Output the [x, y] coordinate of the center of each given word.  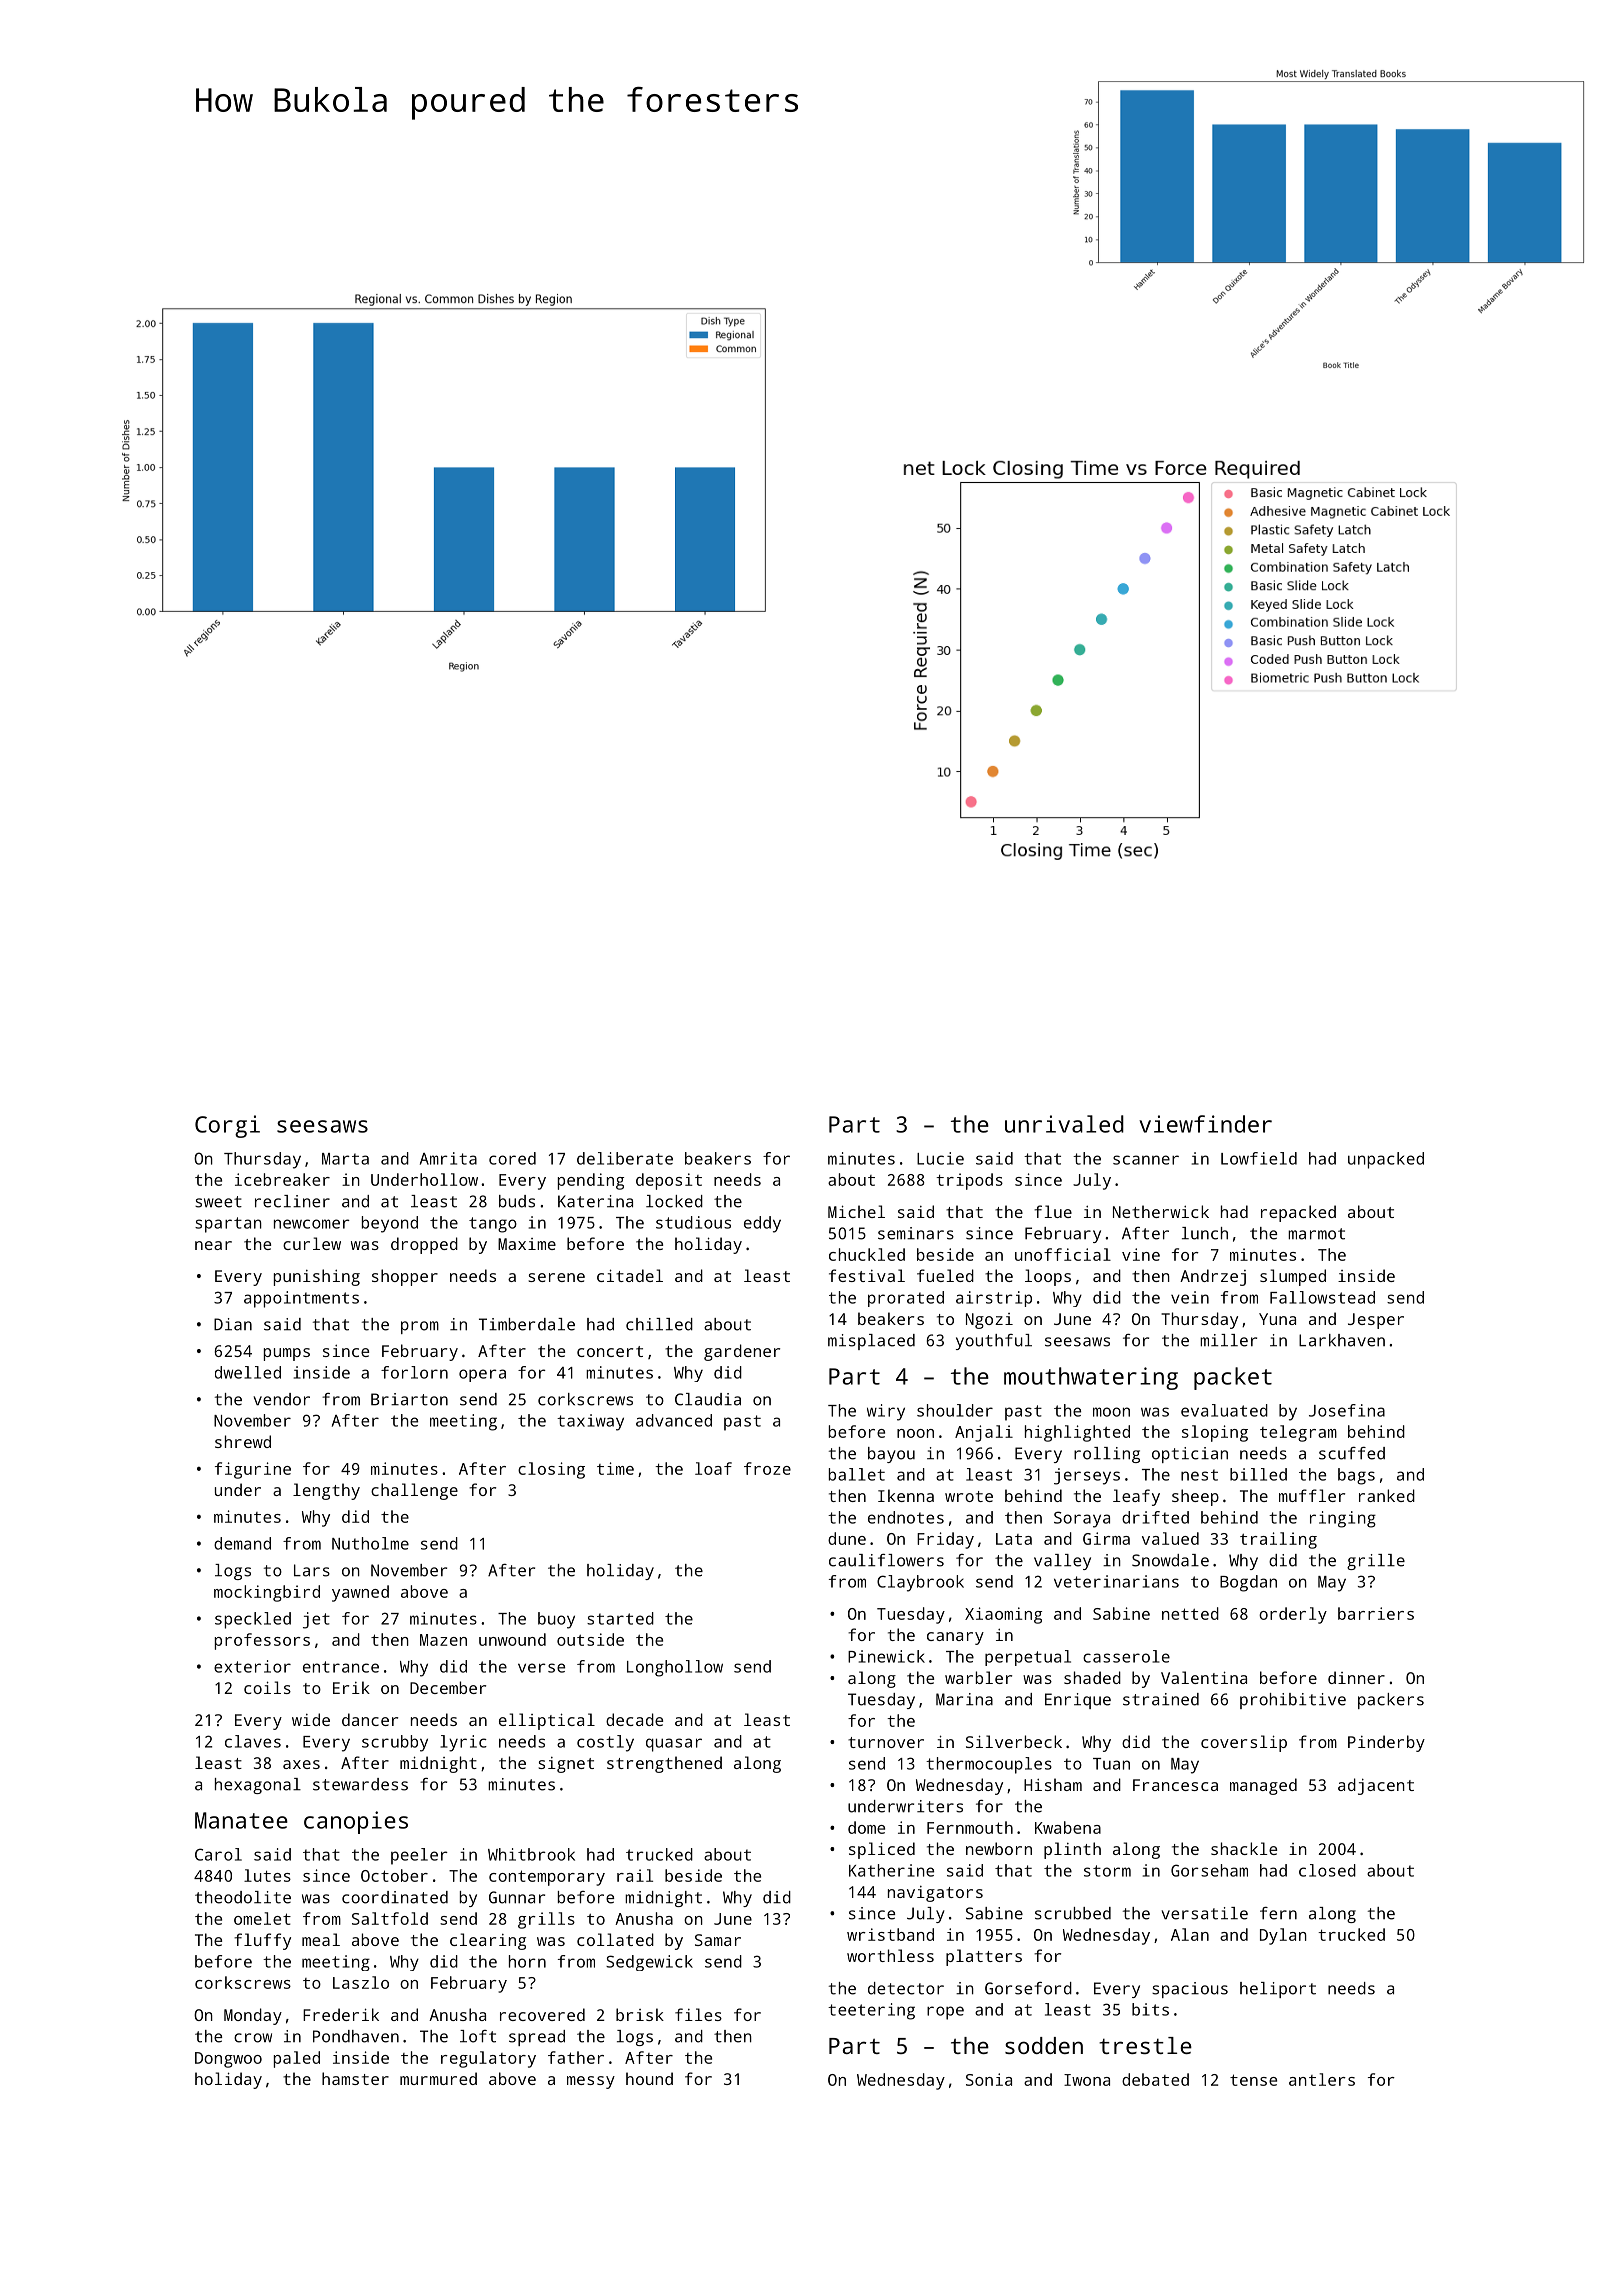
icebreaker [282, 1179]
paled [297, 2059]
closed [1327, 1870]
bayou [891, 1455]
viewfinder [1205, 1124]
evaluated [1224, 1410]
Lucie [940, 1158]
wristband [890, 1934]
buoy [556, 1620]
